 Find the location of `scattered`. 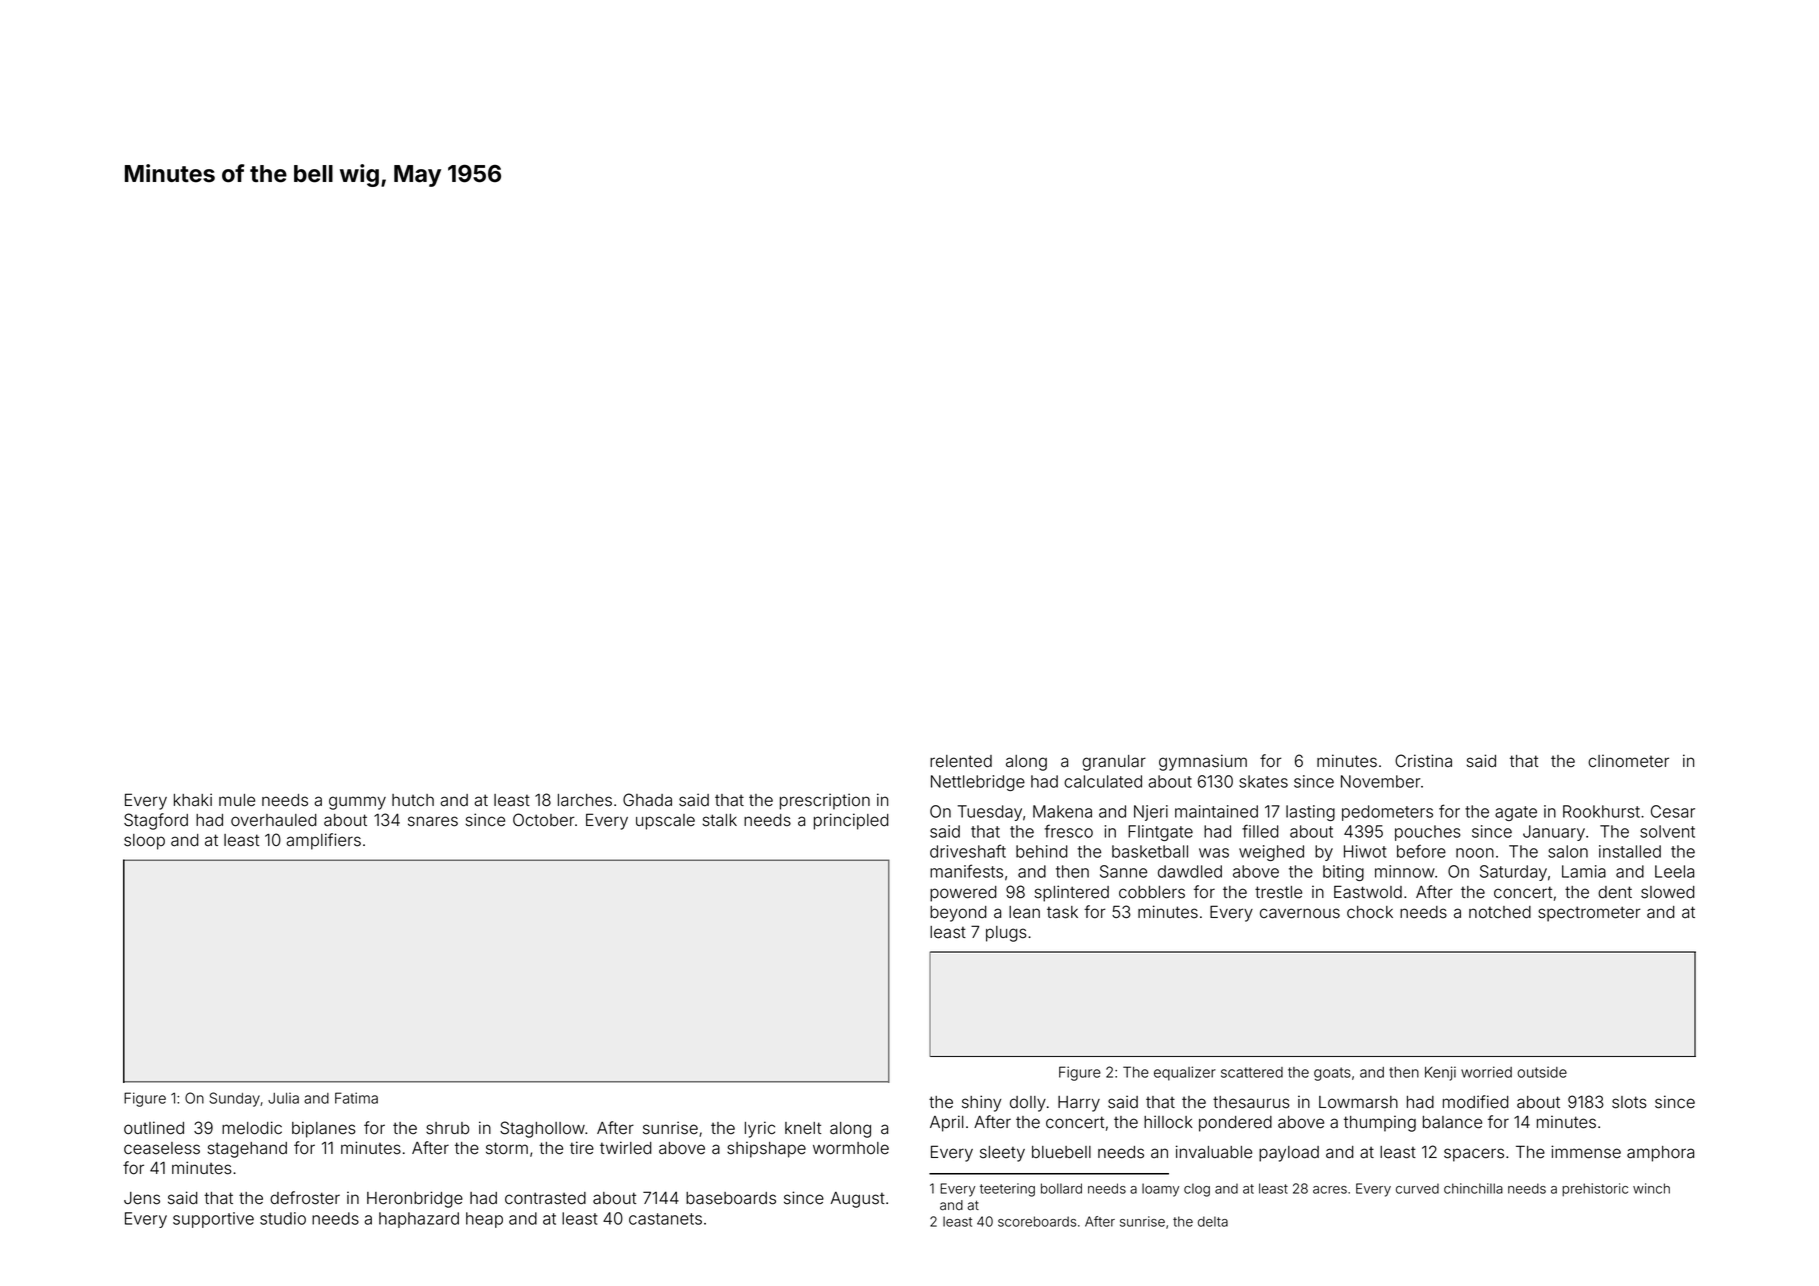

scattered is located at coordinates (1252, 1072).
